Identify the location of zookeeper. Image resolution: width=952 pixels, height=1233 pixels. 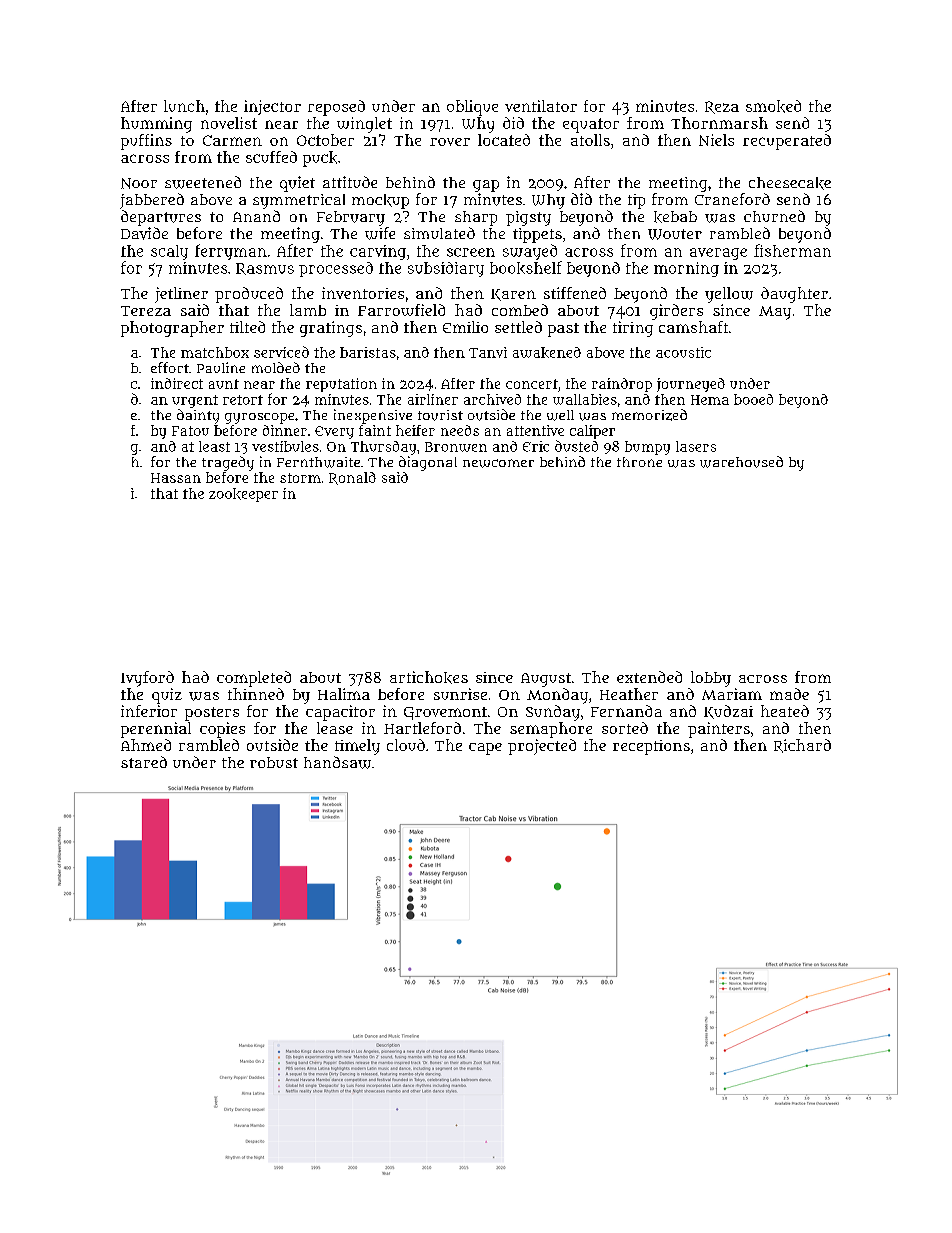
(243, 495).
